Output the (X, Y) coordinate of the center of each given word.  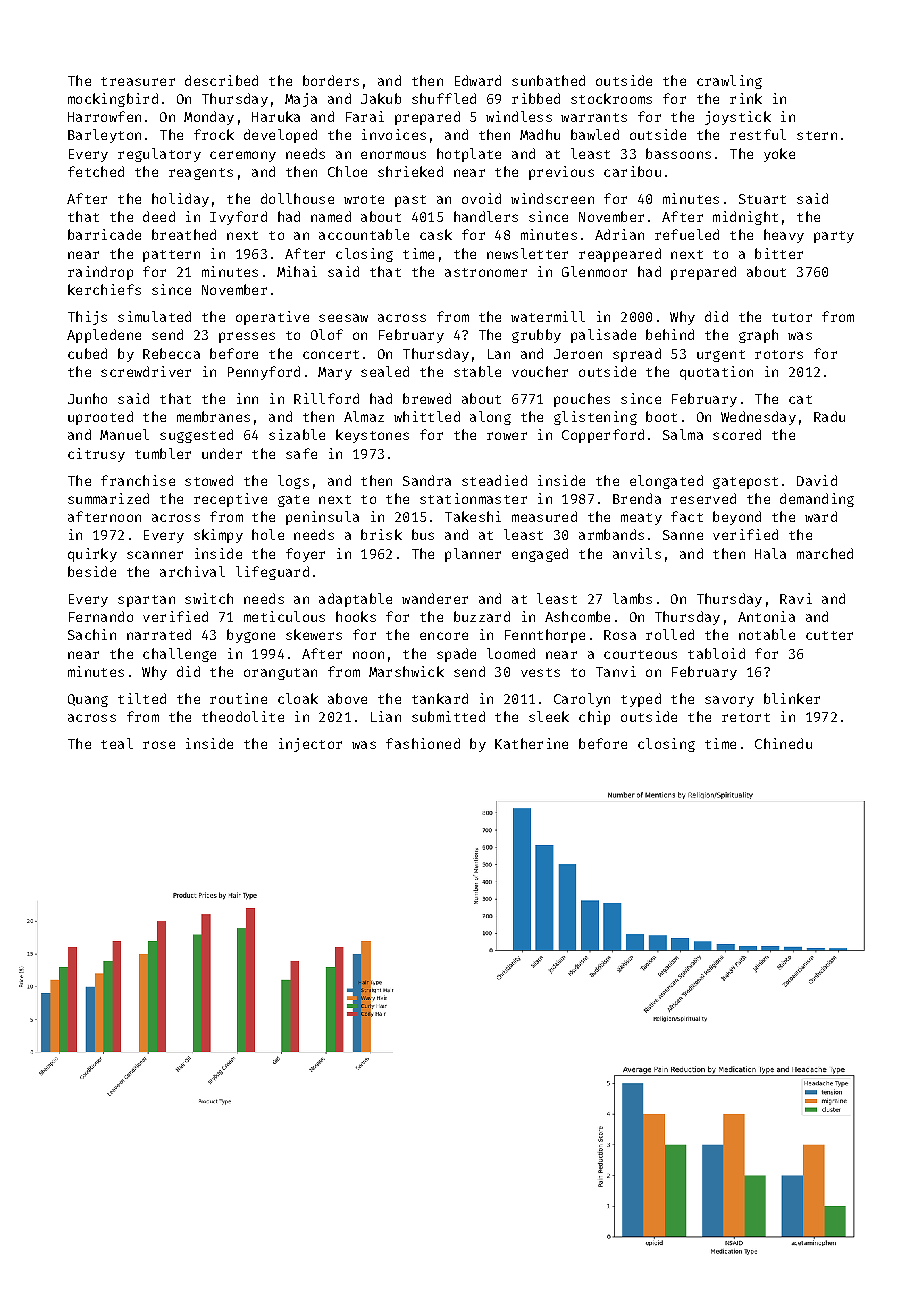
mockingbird (113, 100)
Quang (88, 700)
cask (436, 234)
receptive (230, 500)
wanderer (435, 598)
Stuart (762, 199)
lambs (632, 598)
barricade (104, 234)
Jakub (381, 98)
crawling (729, 82)
